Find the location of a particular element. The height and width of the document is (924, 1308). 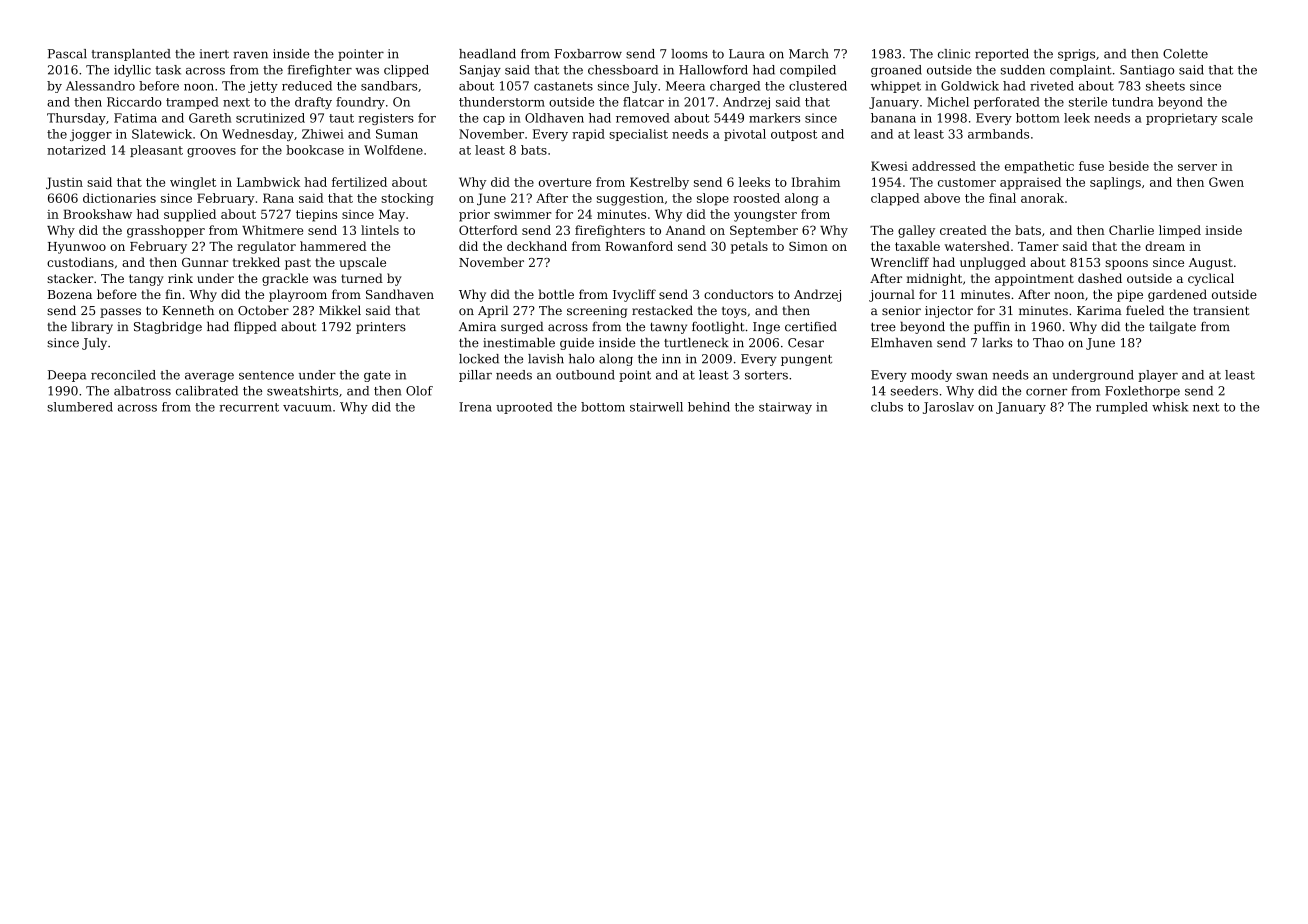

sheets is located at coordinates (1165, 86).
